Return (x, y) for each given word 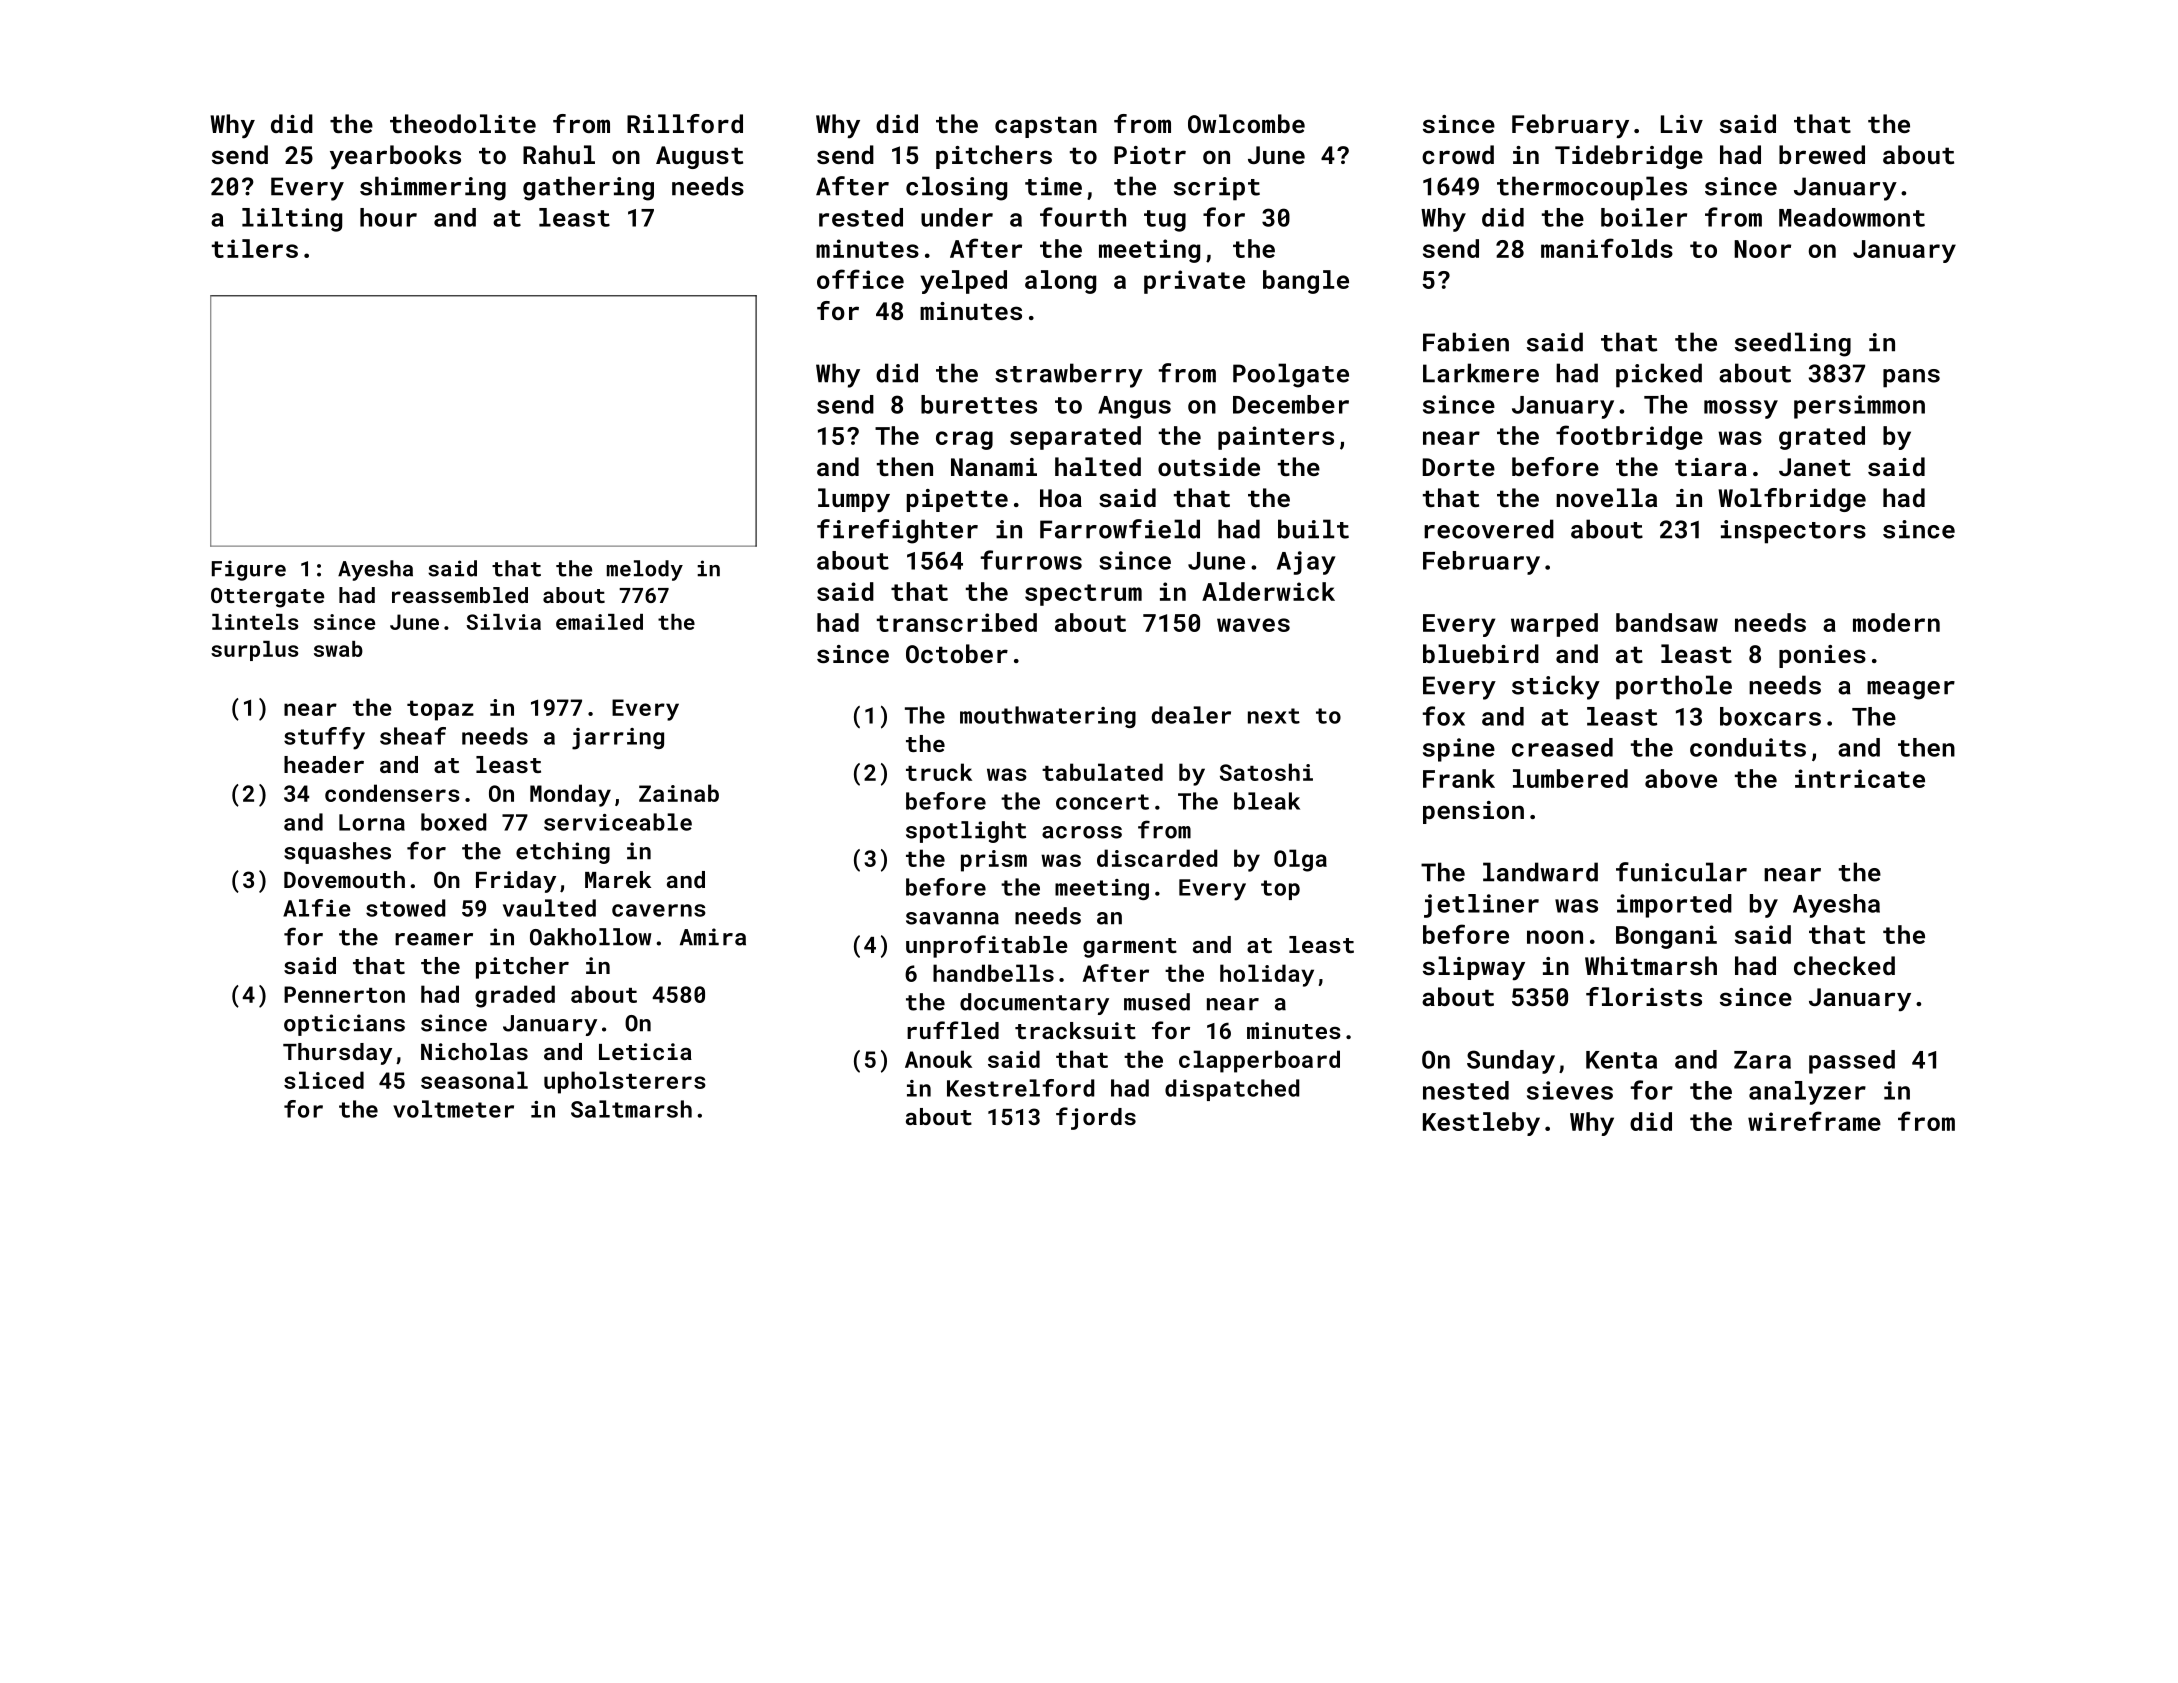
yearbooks (395, 157)
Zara (1762, 1060)
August (699, 157)
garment (1130, 948)
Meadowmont (1852, 217)
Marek (618, 879)
